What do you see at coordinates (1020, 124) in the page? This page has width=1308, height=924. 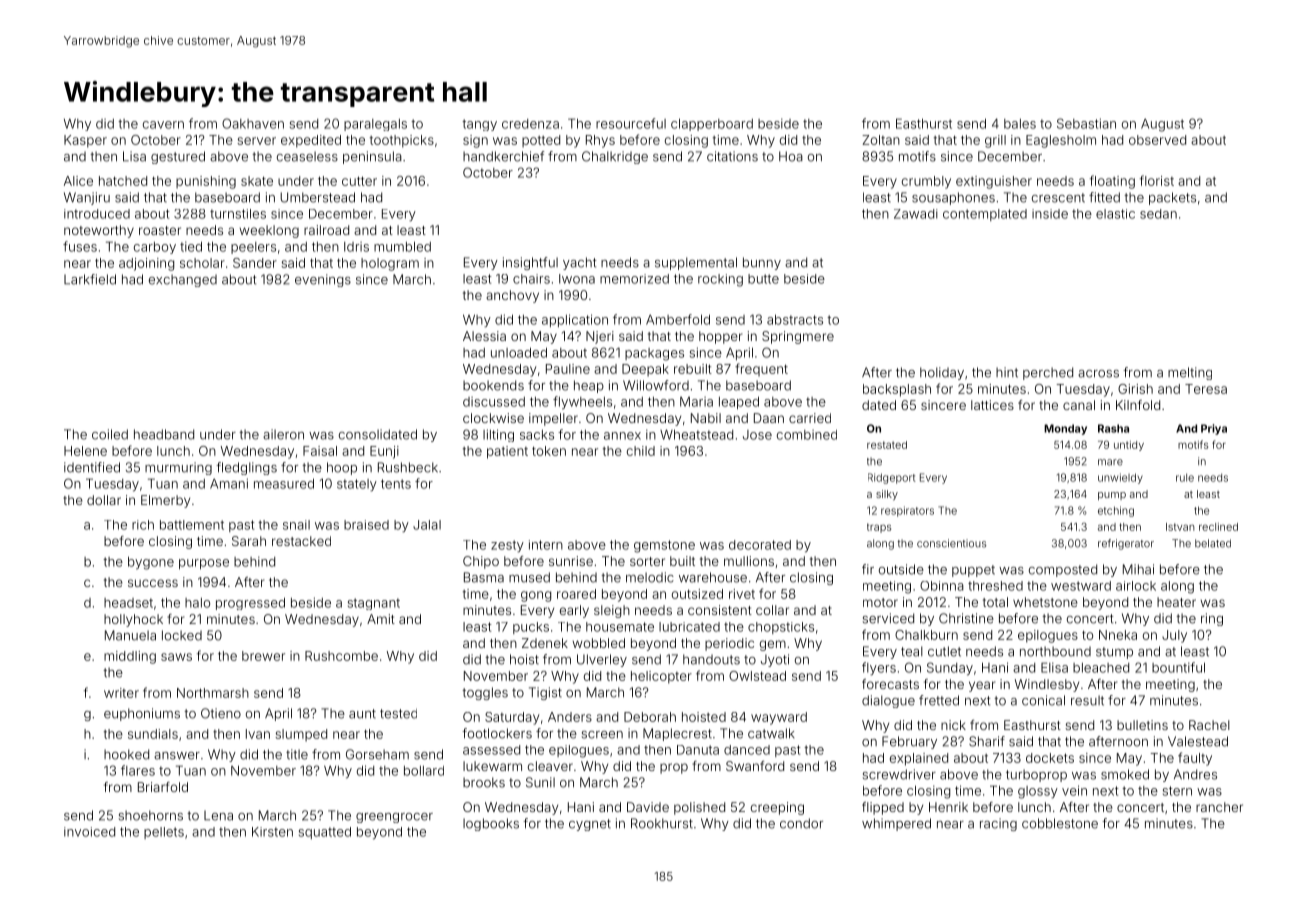 I see `bales` at bounding box center [1020, 124].
